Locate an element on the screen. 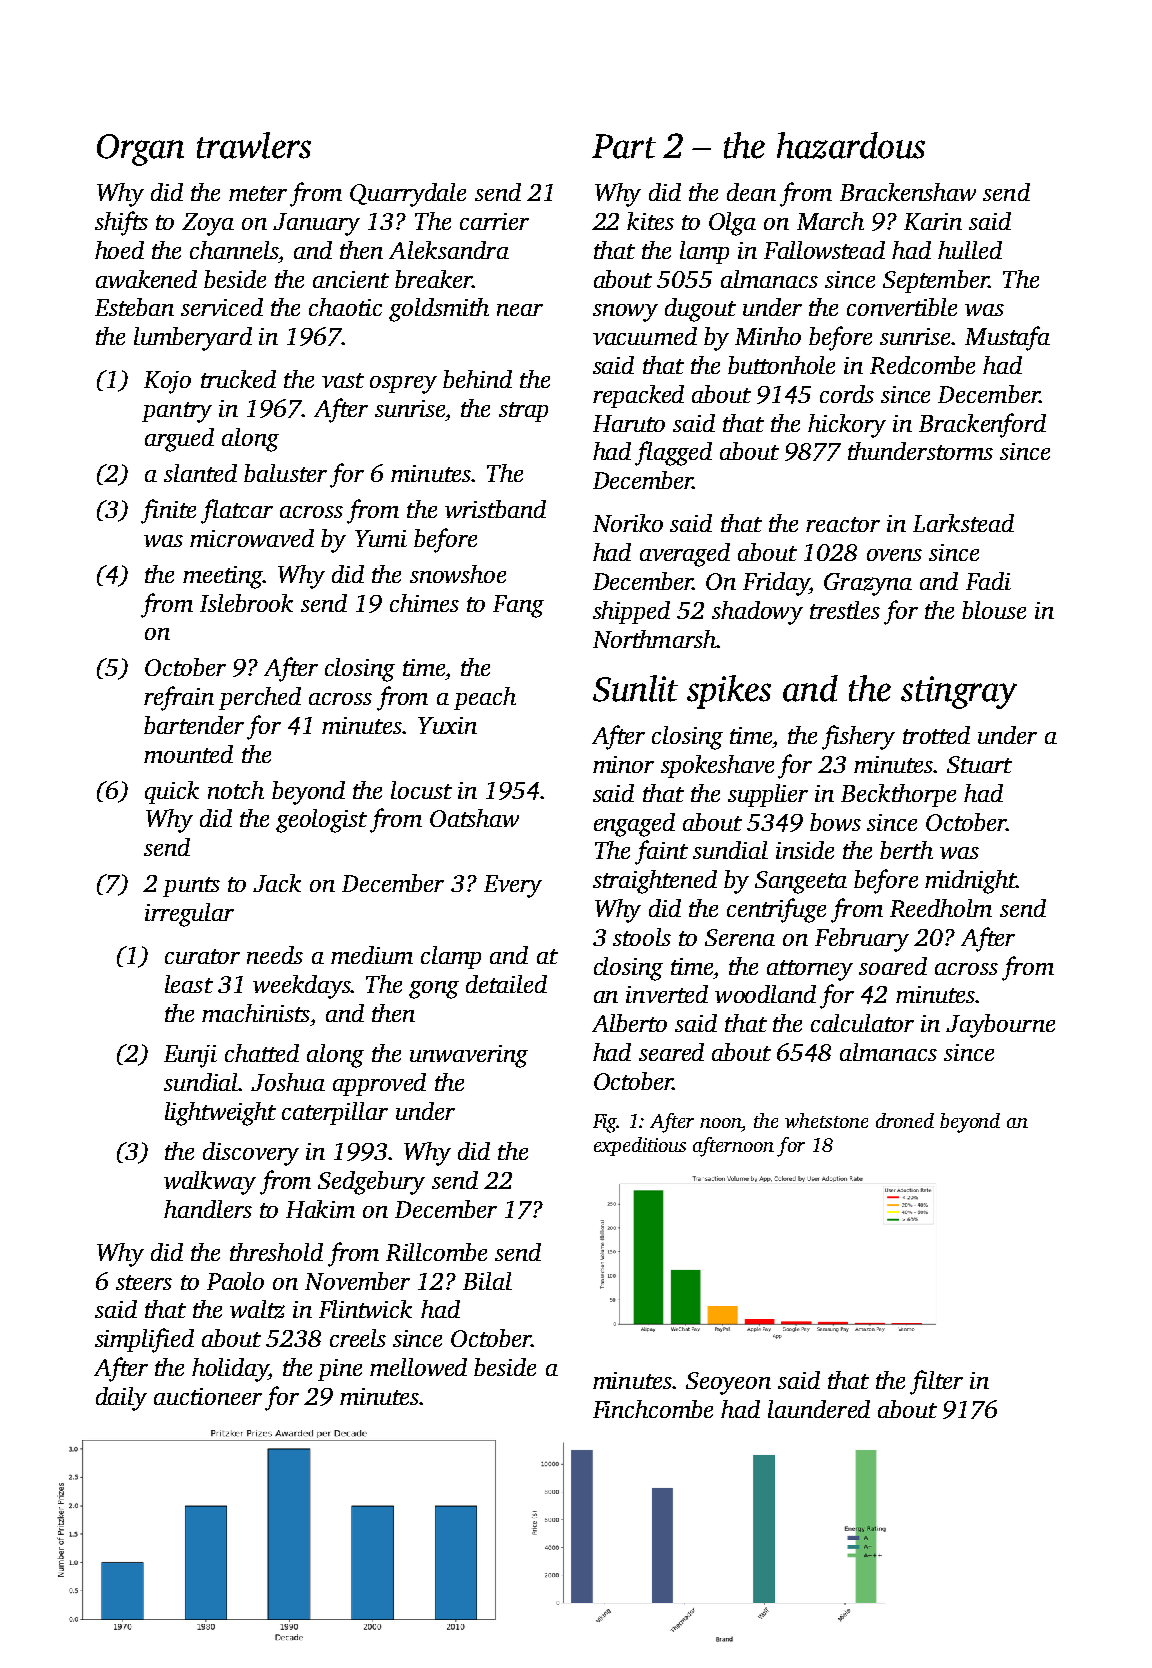  Part is located at coordinates (624, 146).
